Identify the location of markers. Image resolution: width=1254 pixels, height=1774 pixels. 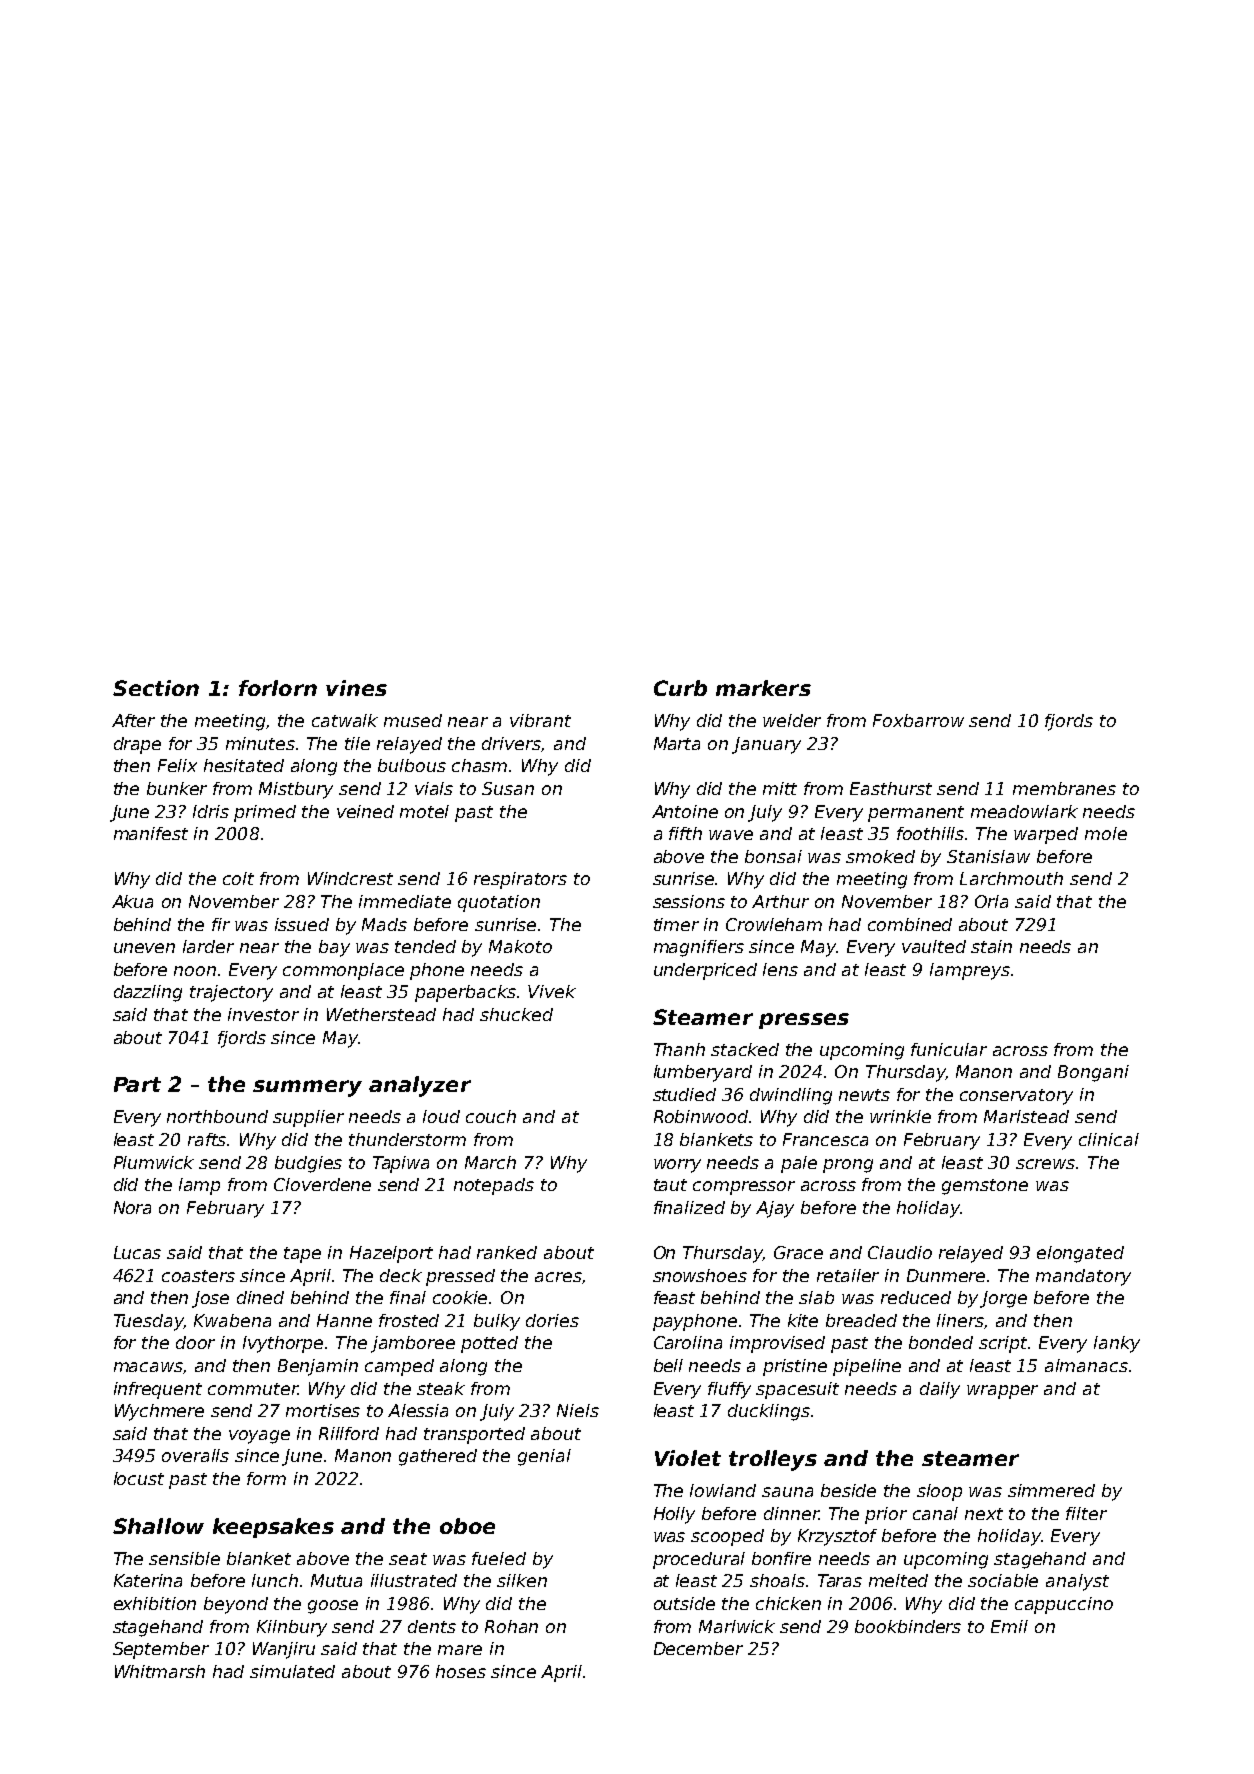
(763, 688).
